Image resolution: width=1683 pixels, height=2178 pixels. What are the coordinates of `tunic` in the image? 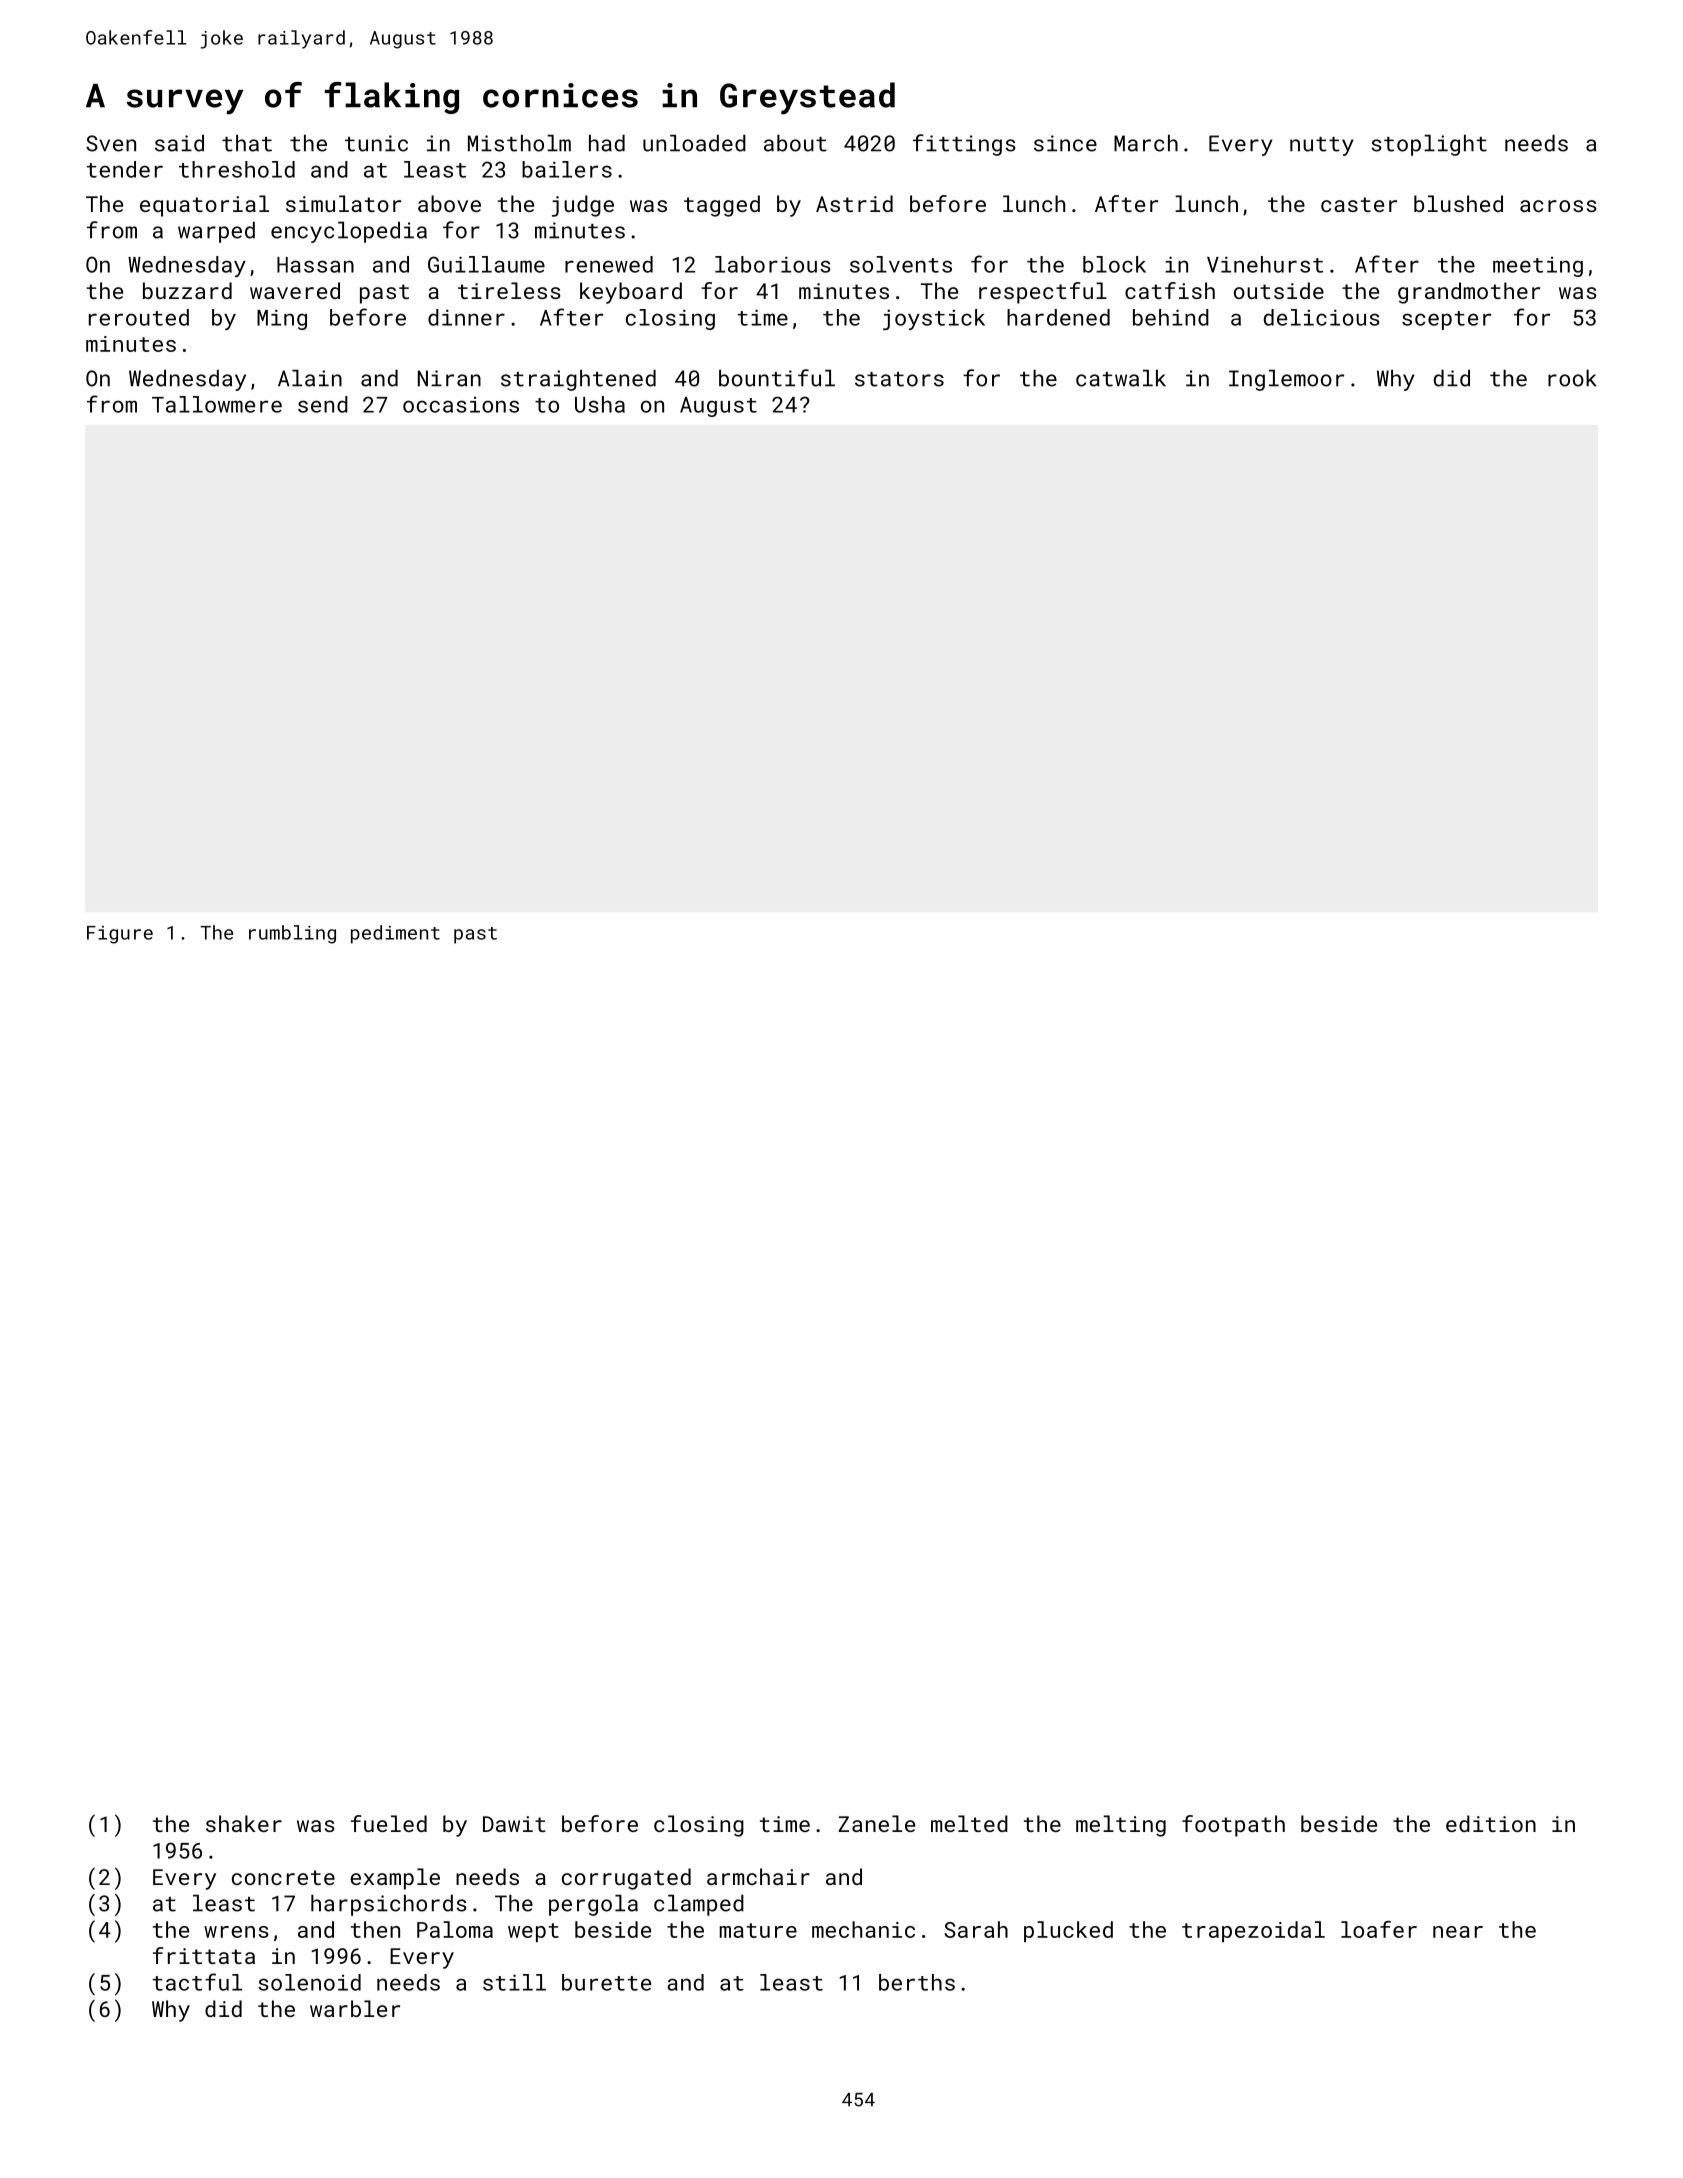 It's located at (376, 143).
